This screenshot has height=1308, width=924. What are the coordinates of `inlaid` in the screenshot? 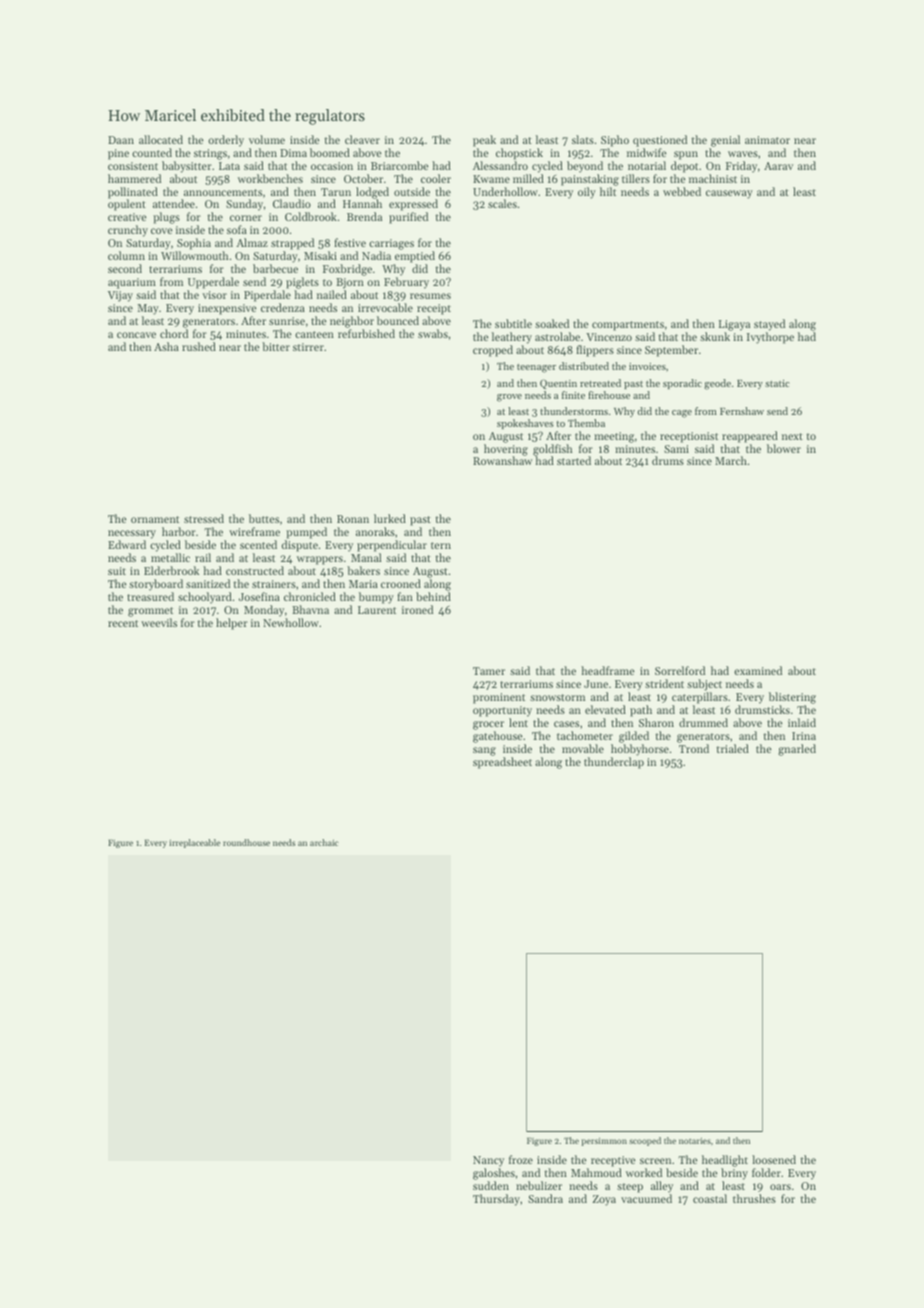 It's located at (802, 722).
